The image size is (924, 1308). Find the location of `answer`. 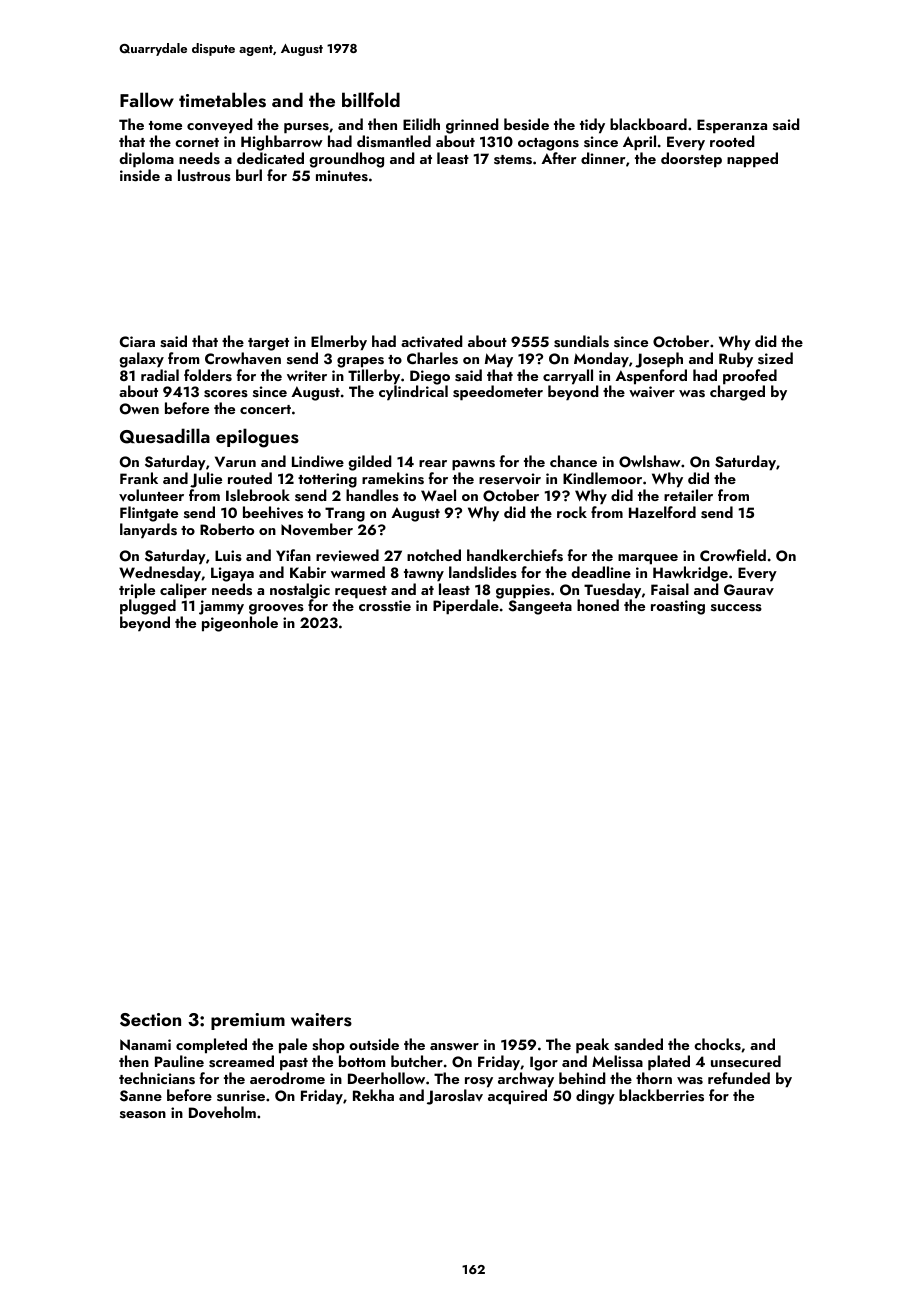

answer is located at coordinates (454, 1047).
